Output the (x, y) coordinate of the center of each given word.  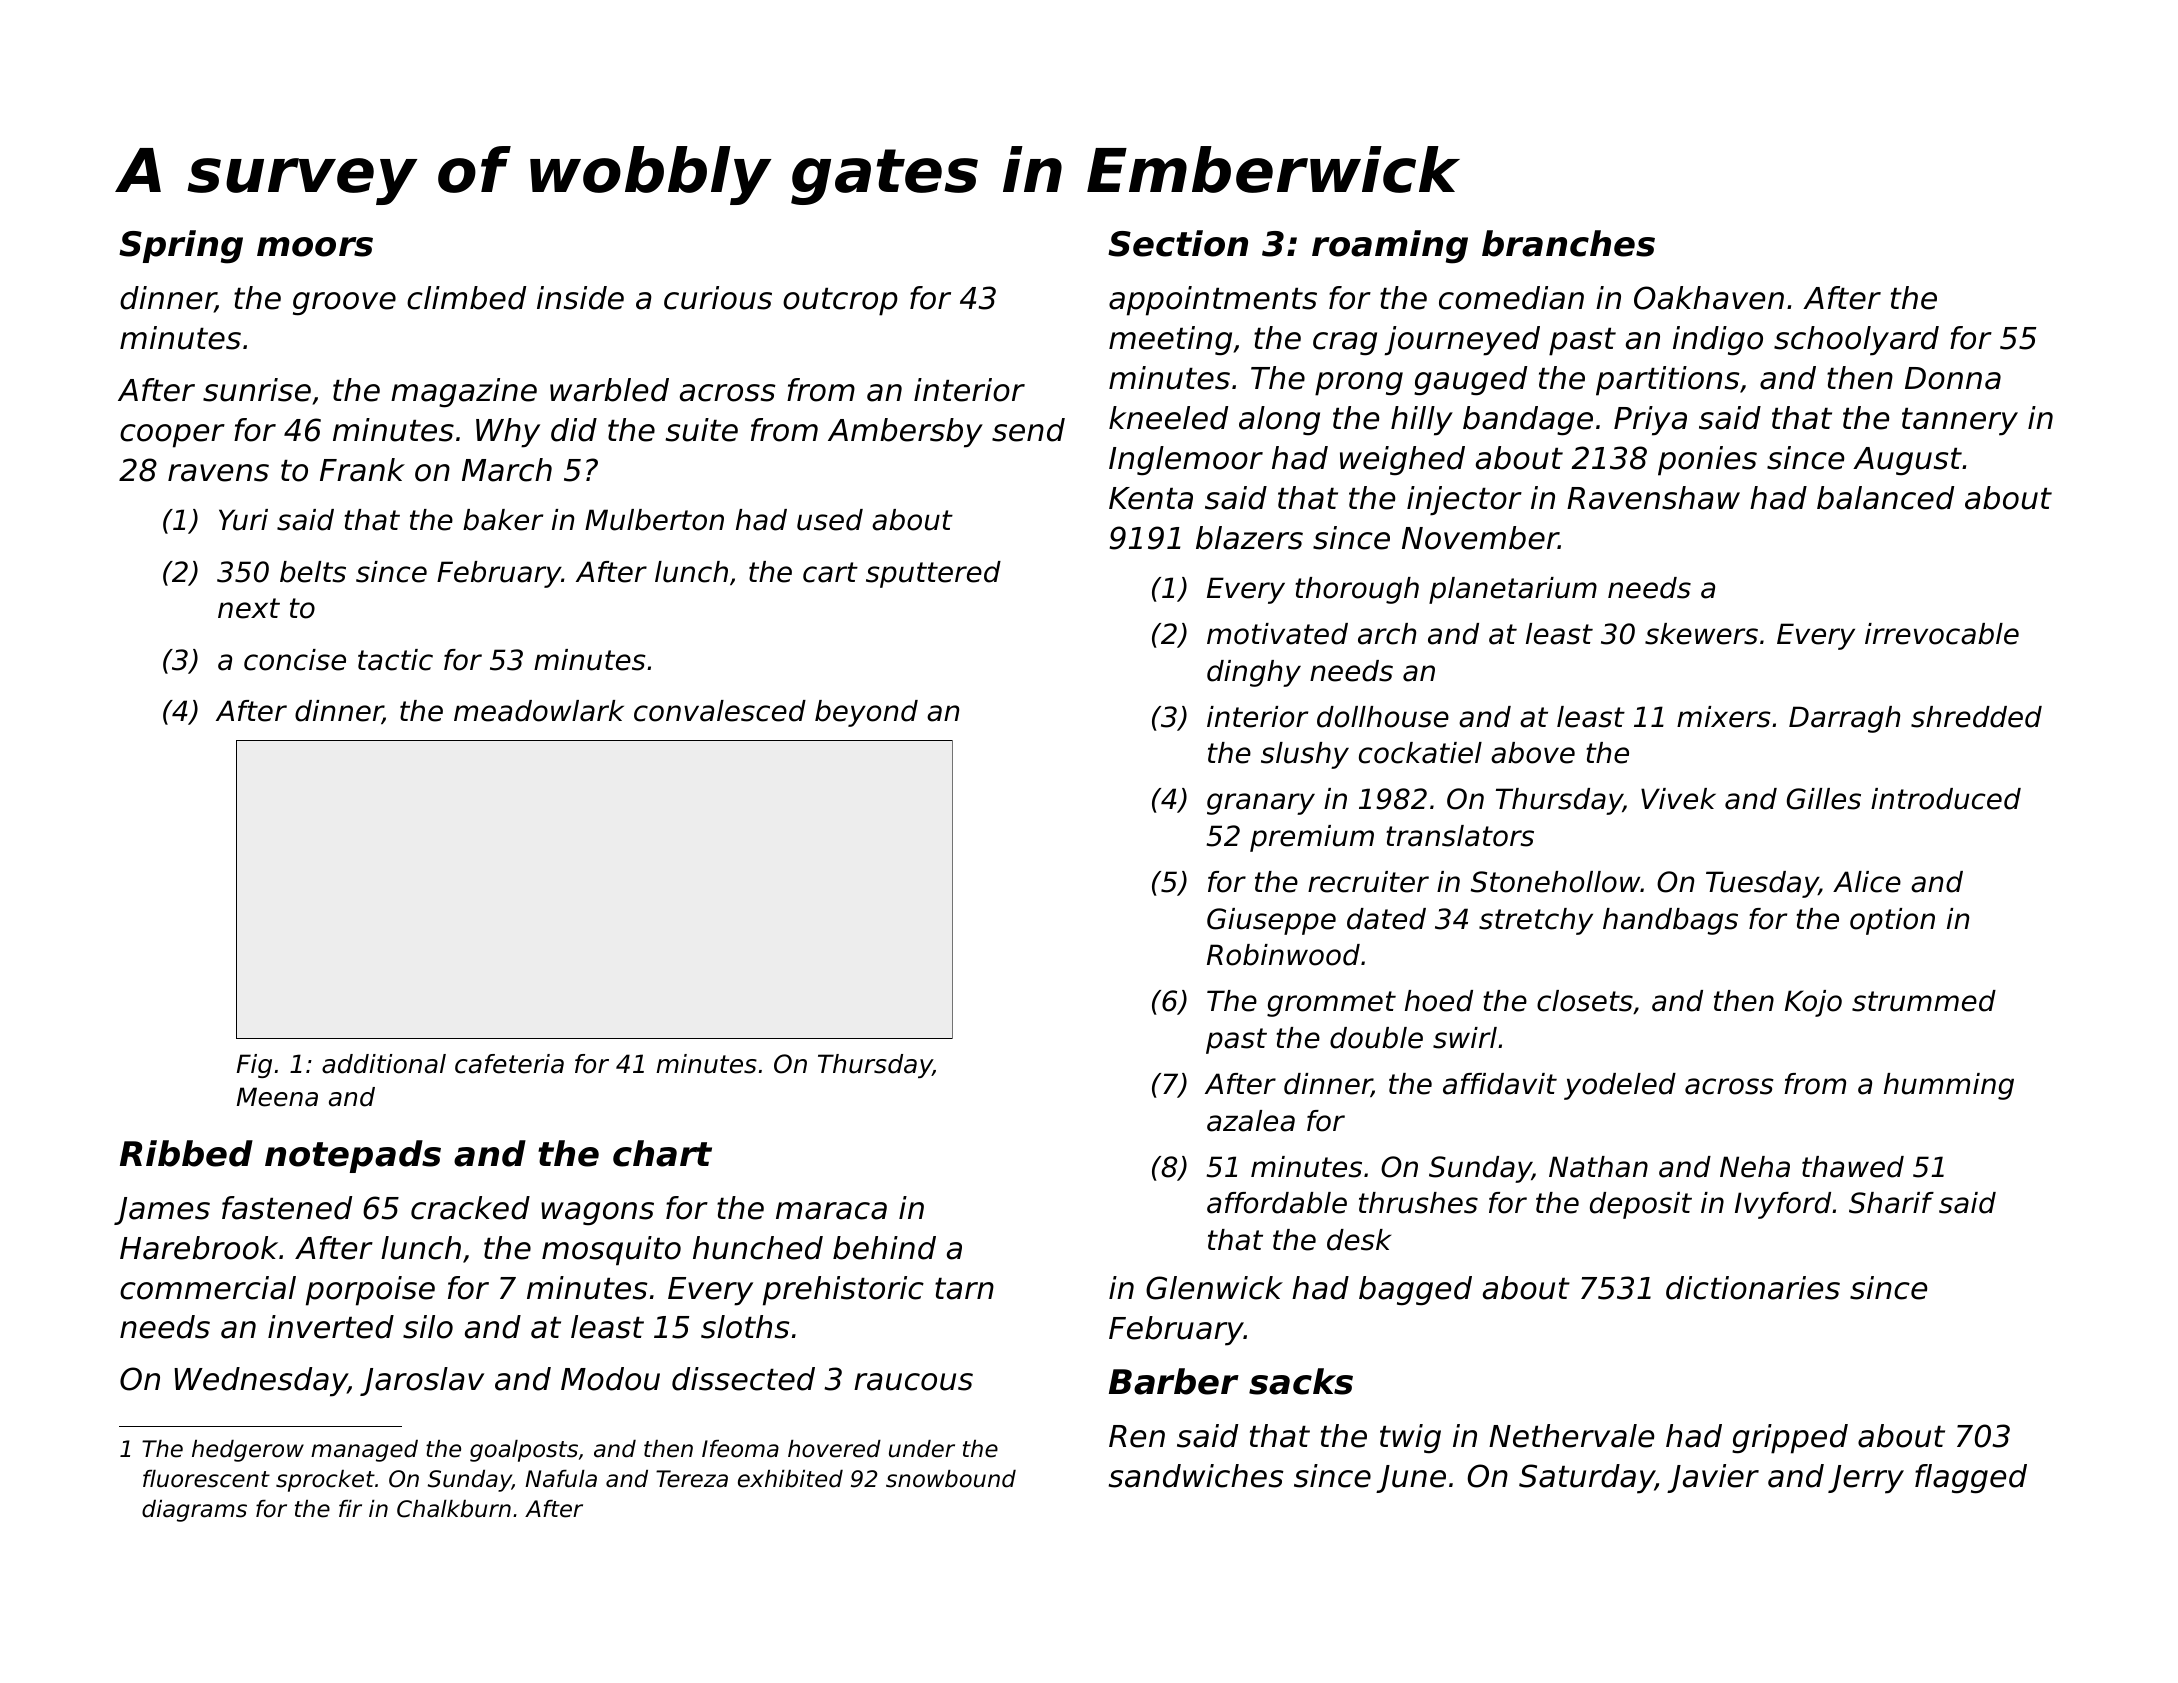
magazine (464, 393)
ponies (1707, 461)
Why (508, 433)
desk (1359, 1240)
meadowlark (539, 711)
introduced (1946, 799)
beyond (866, 713)
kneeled (1168, 418)
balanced (1885, 498)
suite (702, 430)
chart (662, 1153)
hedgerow (248, 1451)
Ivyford (1783, 1205)
